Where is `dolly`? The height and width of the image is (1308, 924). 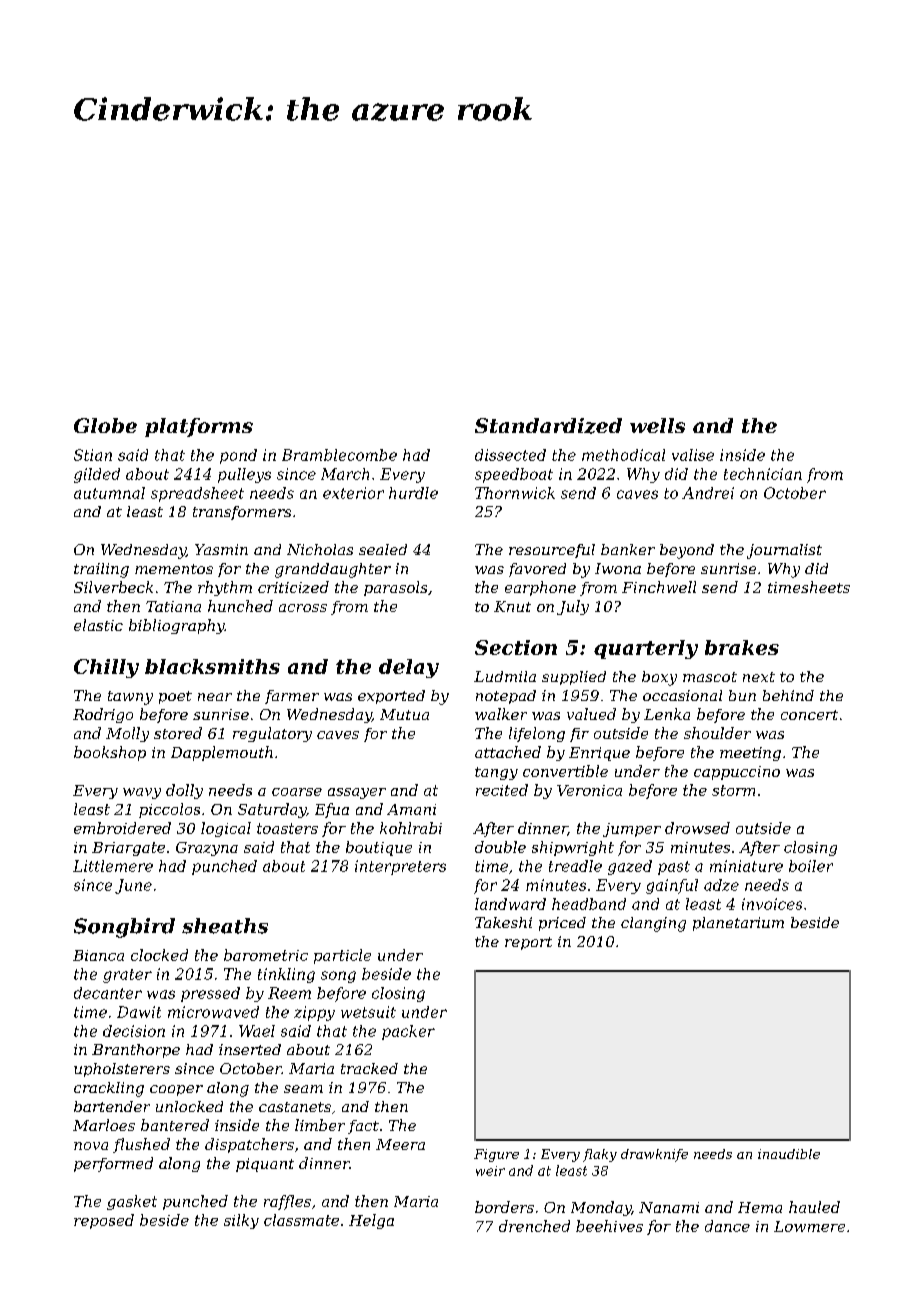
dolly is located at coordinates (184, 791).
